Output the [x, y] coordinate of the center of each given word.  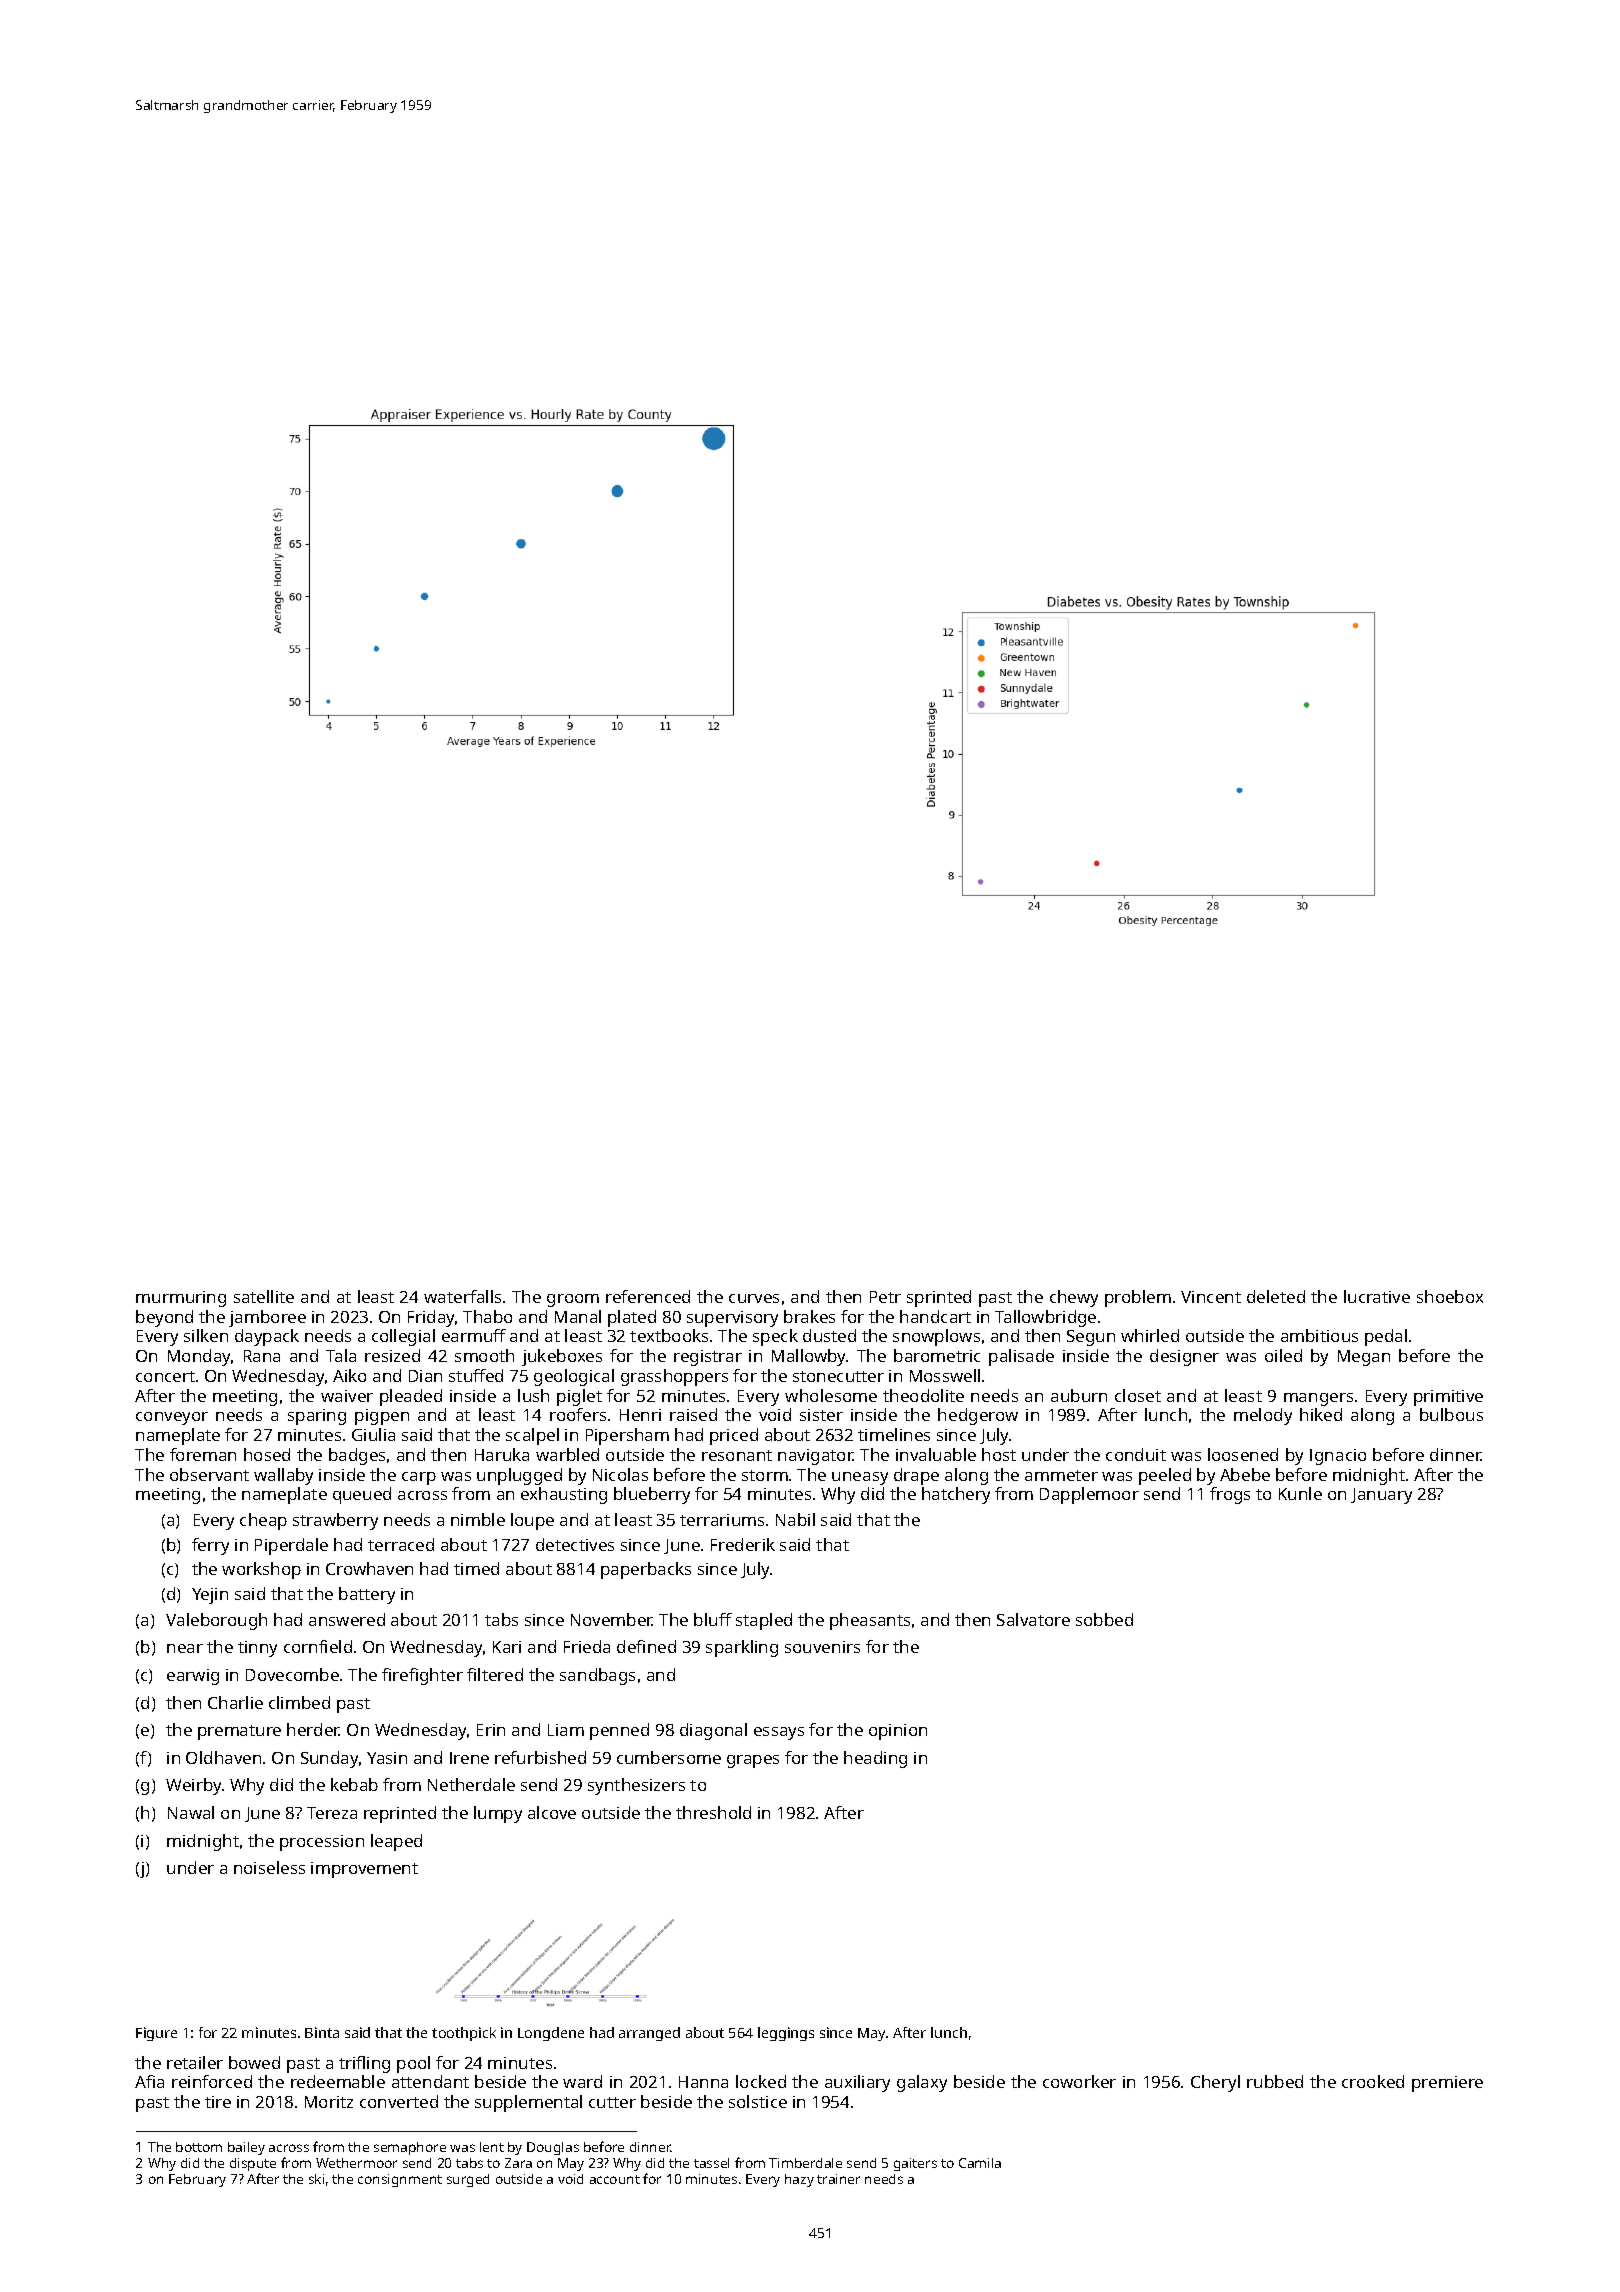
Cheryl [1215, 2083]
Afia [149, 2081]
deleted [1276, 1296]
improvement [364, 1870]
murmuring [181, 1299]
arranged [649, 2034]
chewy [1074, 1298]
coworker [1079, 2081]
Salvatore [1033, 1619]
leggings [786, 2034]
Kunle [1300, 1493]
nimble [478, 1519]
